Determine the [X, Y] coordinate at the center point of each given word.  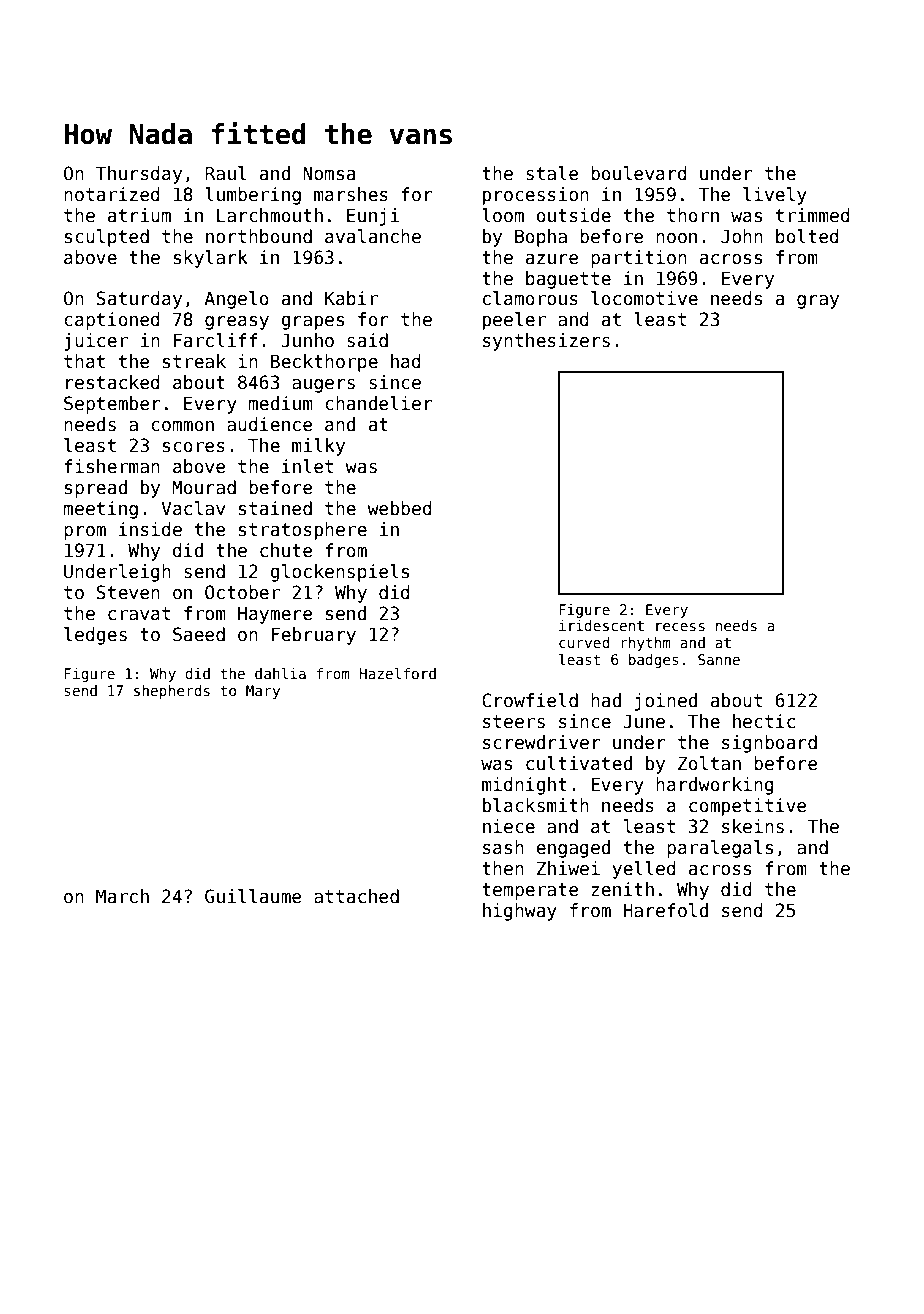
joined [666, 702]
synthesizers [546, 342]
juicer [96, 342]
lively [775, 196]
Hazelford [398, 673]
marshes [351, 194]
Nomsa [329, 173]
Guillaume [253, 896]
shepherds [172, 692]
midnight [524, 786]
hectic [764, 721]
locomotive [644, 298]
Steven [128, 592]
